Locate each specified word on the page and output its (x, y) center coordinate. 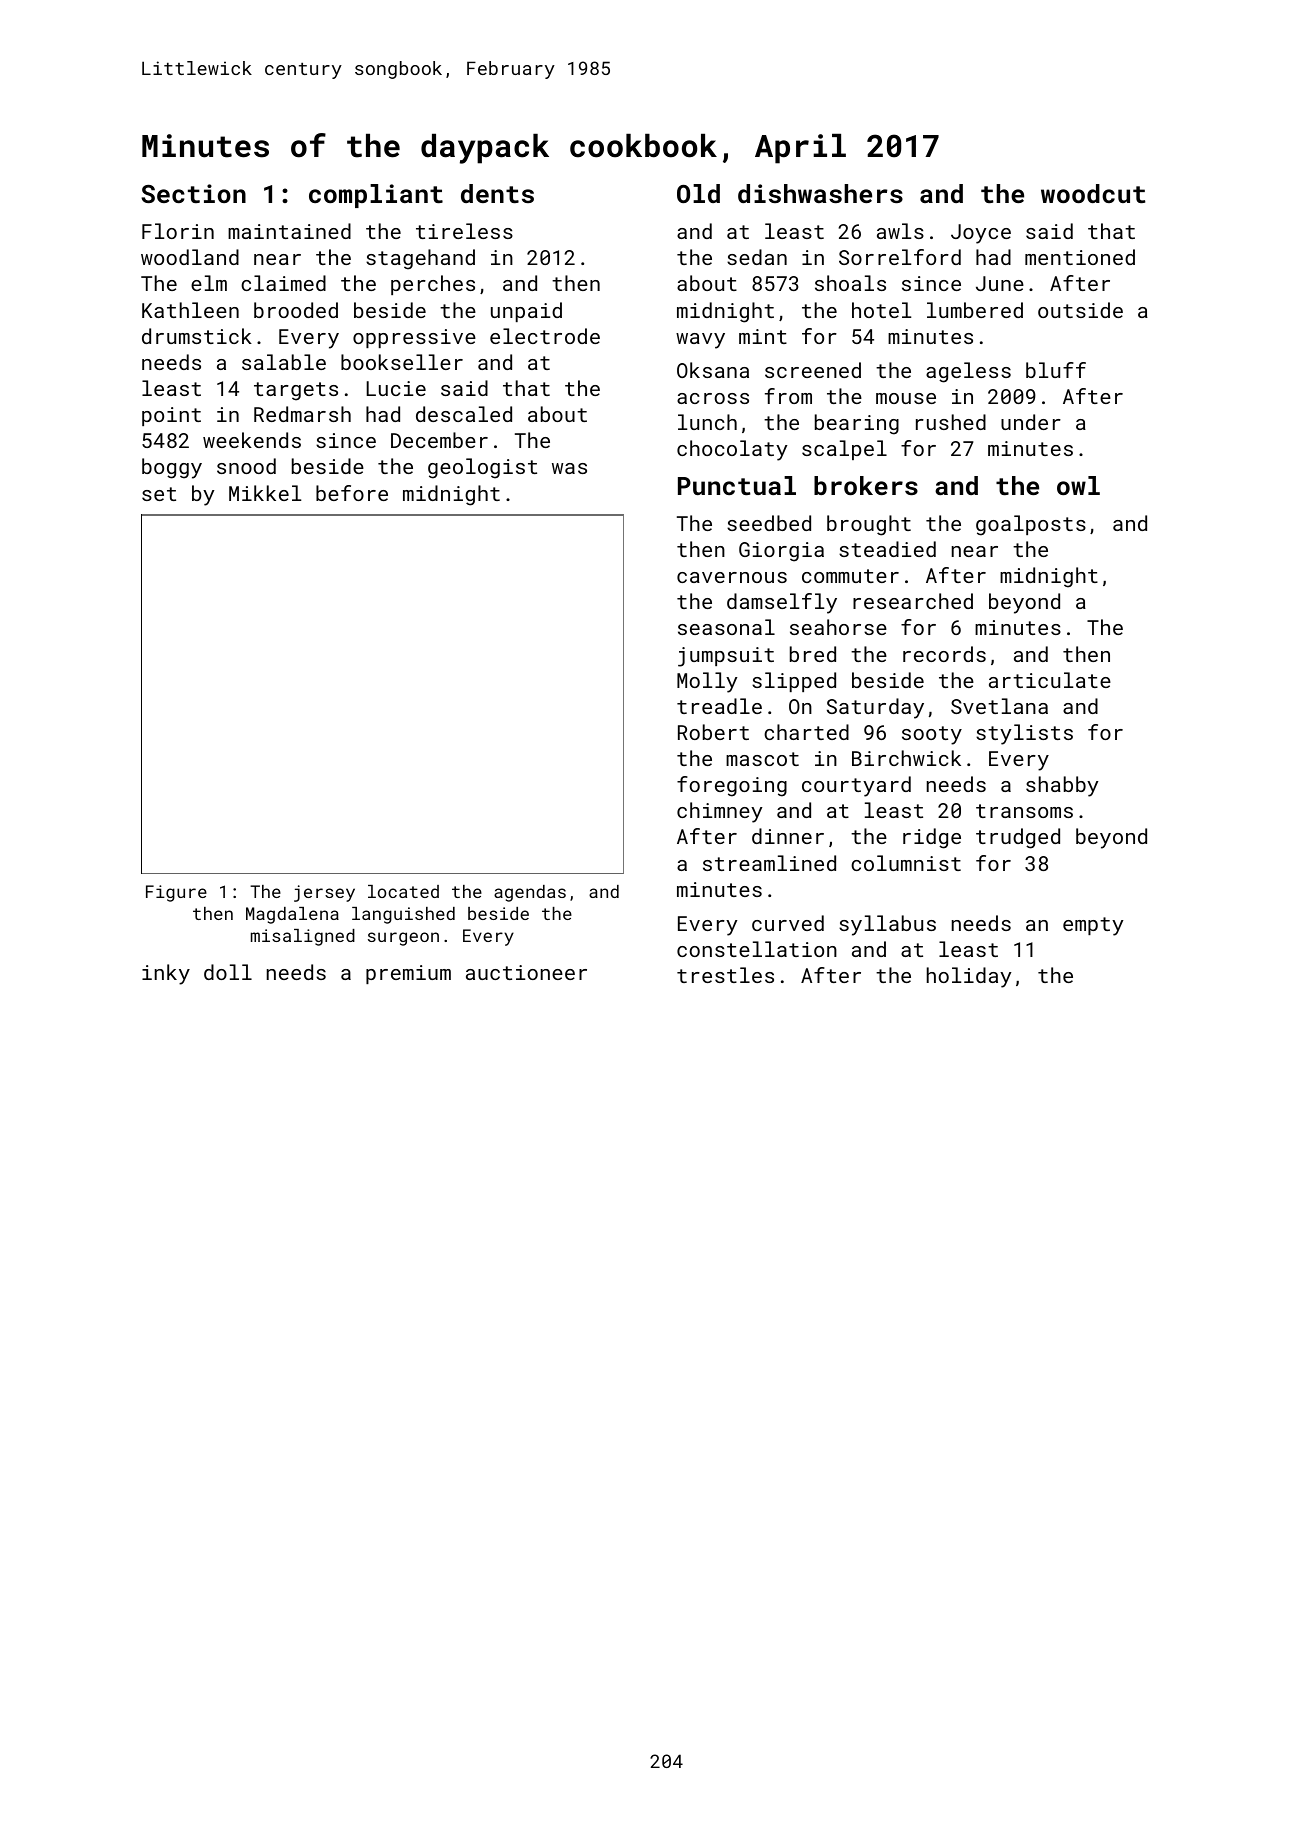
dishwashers (820, 193)
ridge (932, 838)
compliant (376, 196)
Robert (713, 732)
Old (698, 193)
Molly (707, 682)
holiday (969, 977)
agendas (530, 893)
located (403, 891)
